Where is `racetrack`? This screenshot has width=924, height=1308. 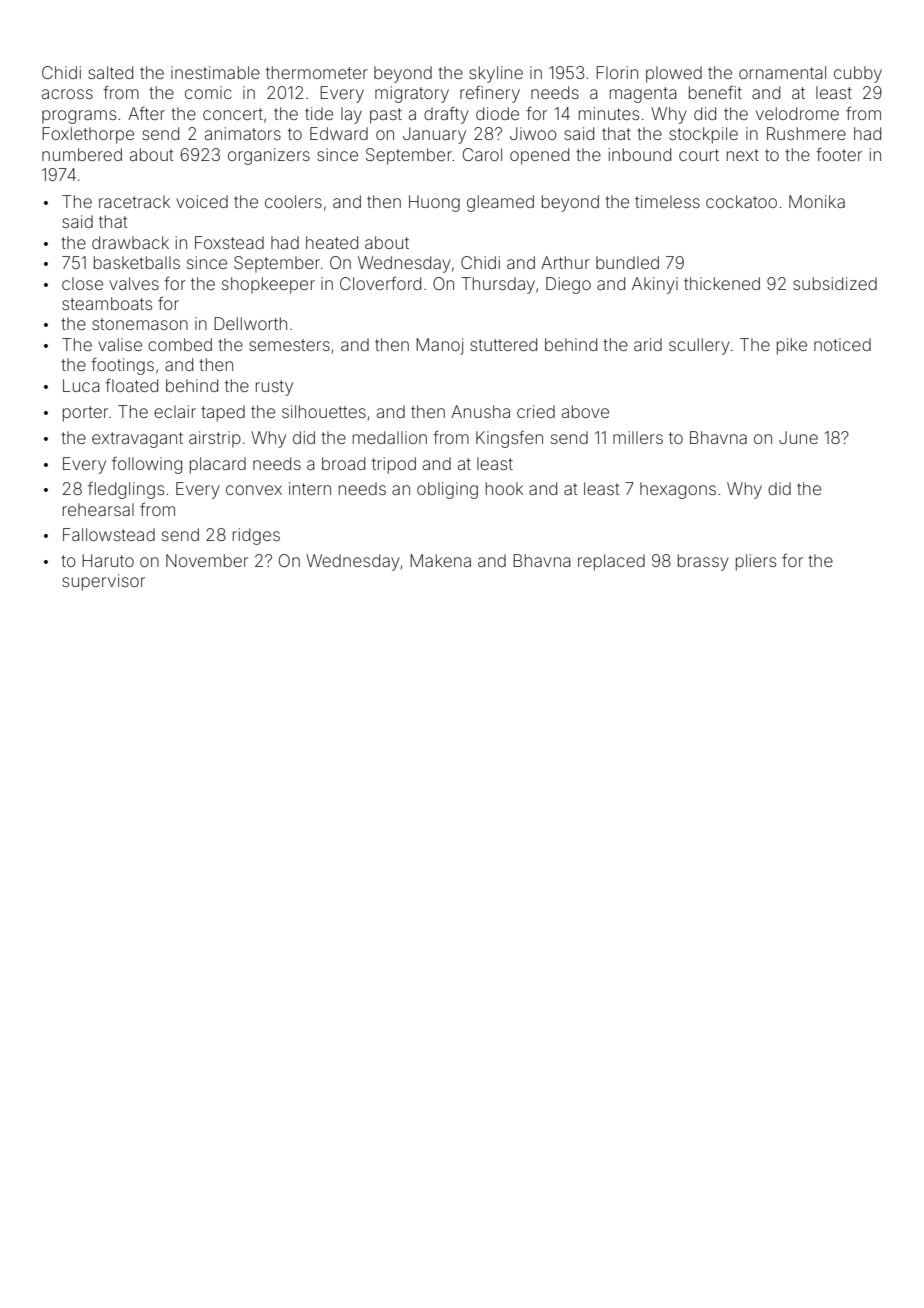
racetrack is located at coordinates (134, 201).
